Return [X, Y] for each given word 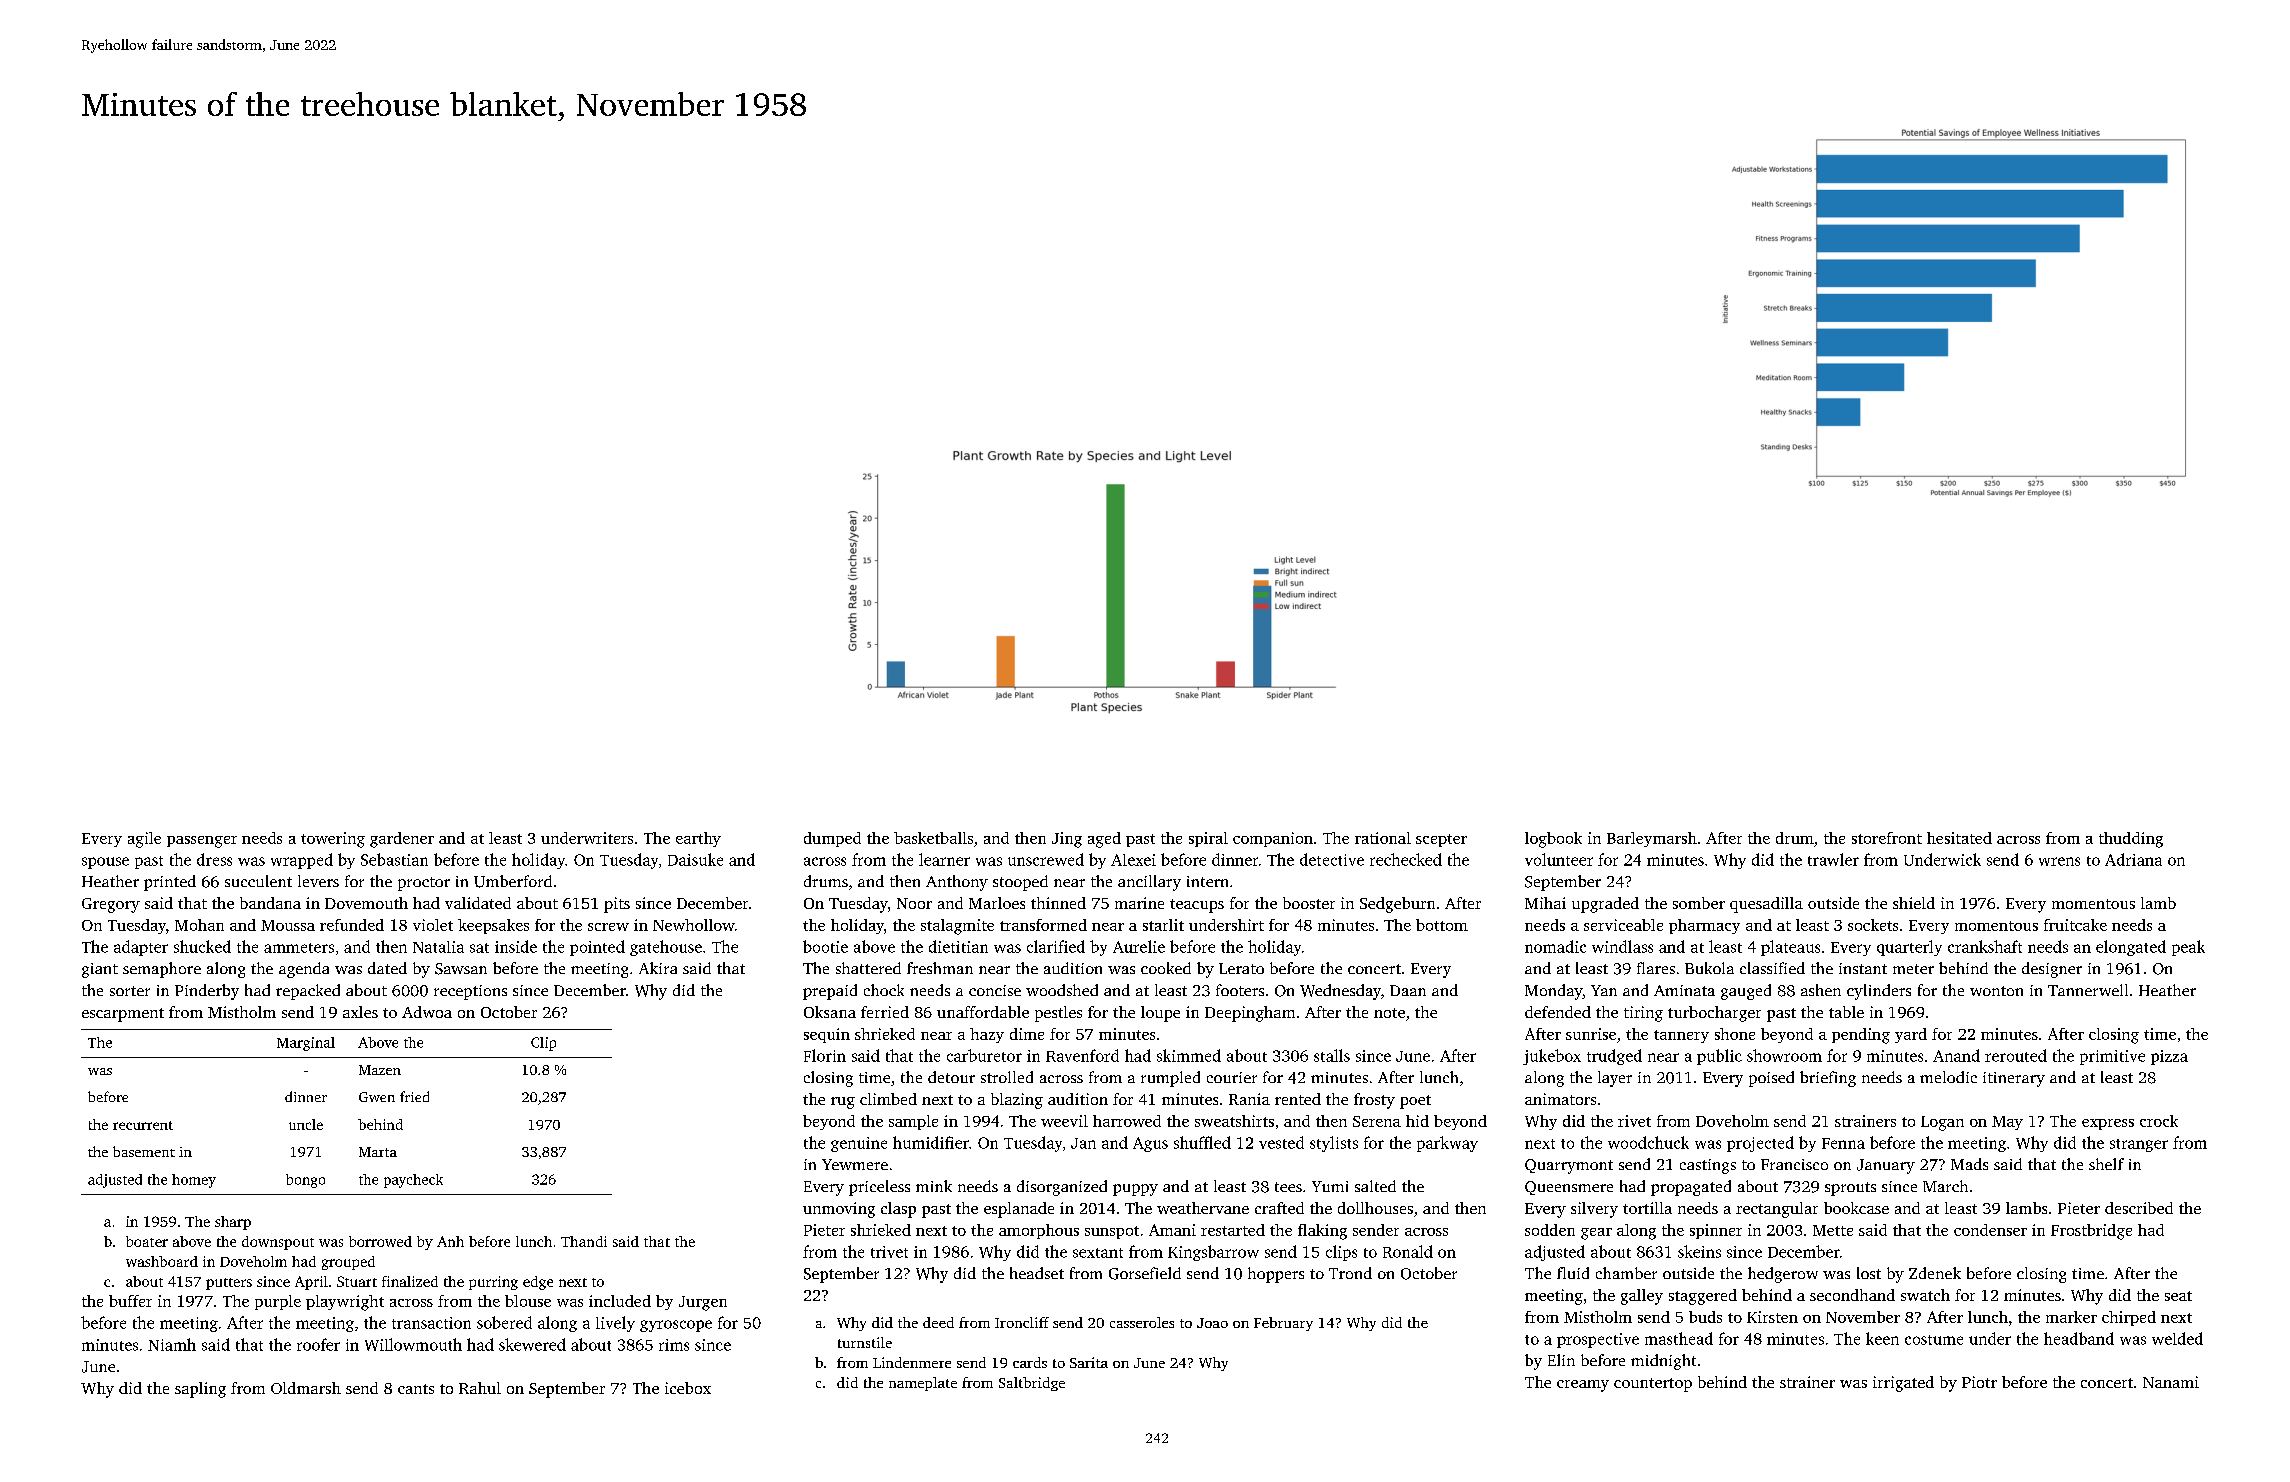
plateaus [1790, 948]
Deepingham [1250, 1014]
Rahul [480, 1388]
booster [1309, 903]
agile [144, 840]
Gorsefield [1145, 1273]
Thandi [584, 1241]
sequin [827, 1035]
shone [1735, 1034]
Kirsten [1772, 1317]
